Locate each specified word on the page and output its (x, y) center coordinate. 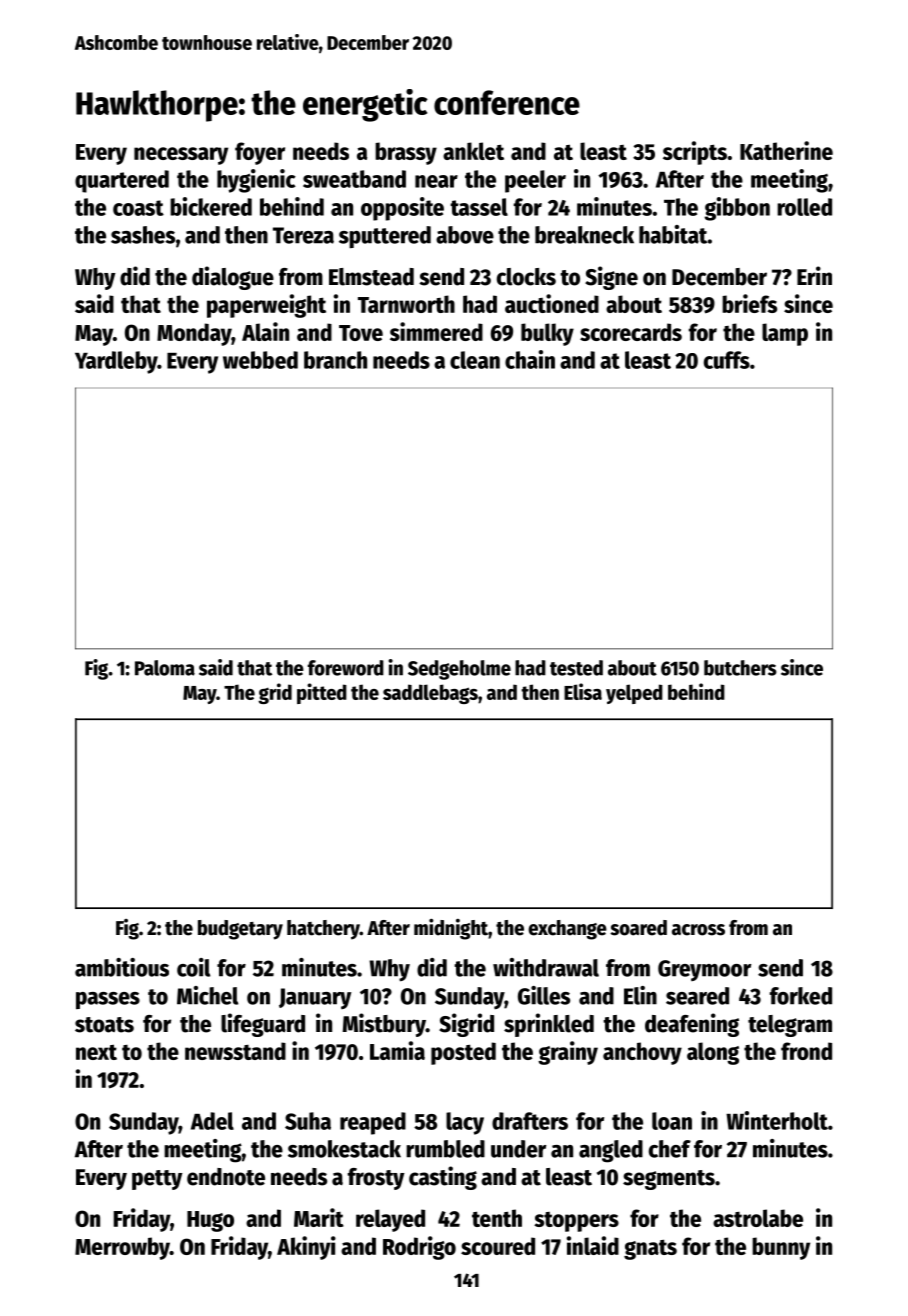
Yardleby (116, 362)
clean (475, 360)
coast (138, 208)
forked (801, 996)
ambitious (122, 967)
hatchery (323, 930)
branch (335, 360)
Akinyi (306, 1248)
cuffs (727, 360)
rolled (804, 207)
